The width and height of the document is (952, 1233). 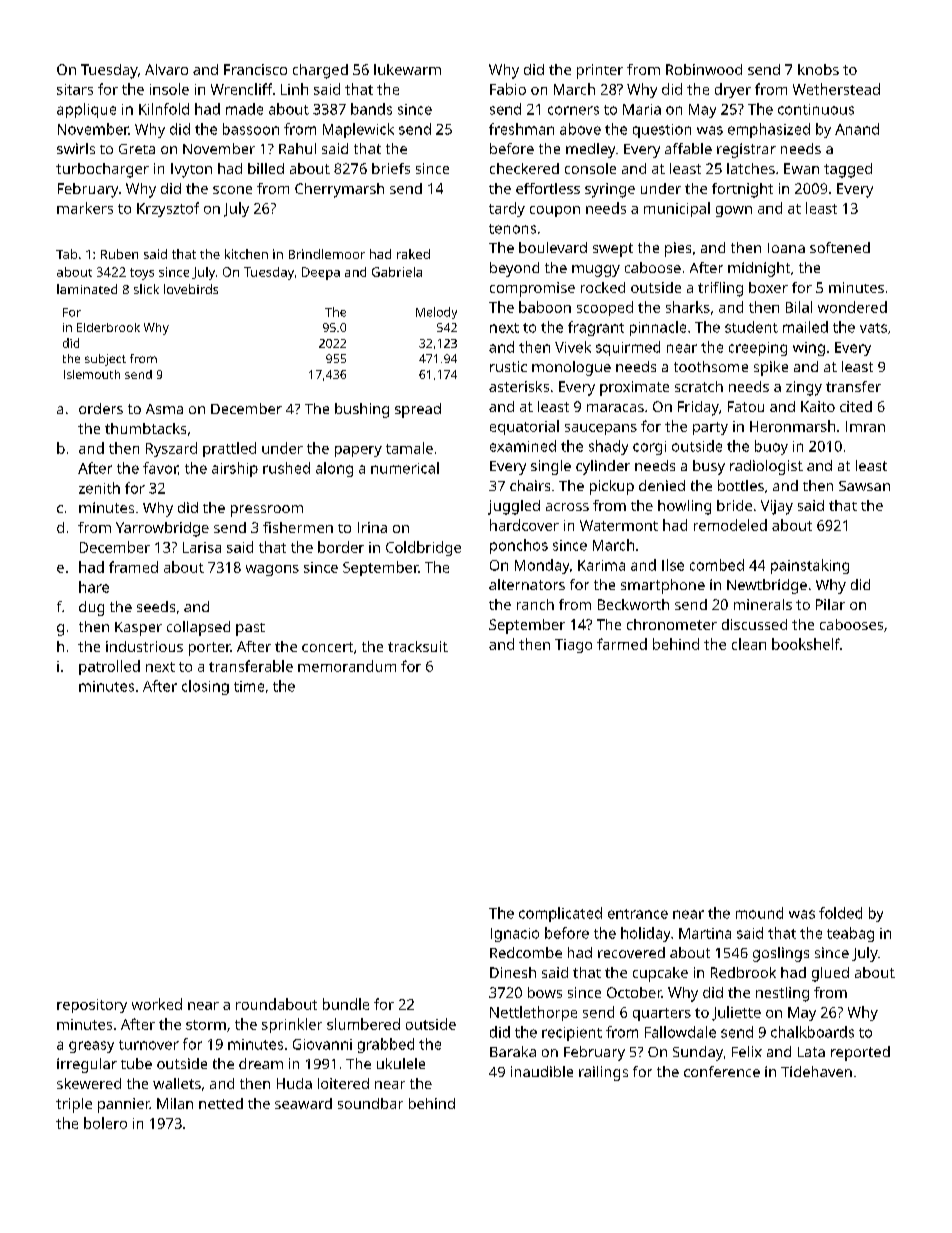 I want to click on Islemouth, so click(x=92, y=374).
